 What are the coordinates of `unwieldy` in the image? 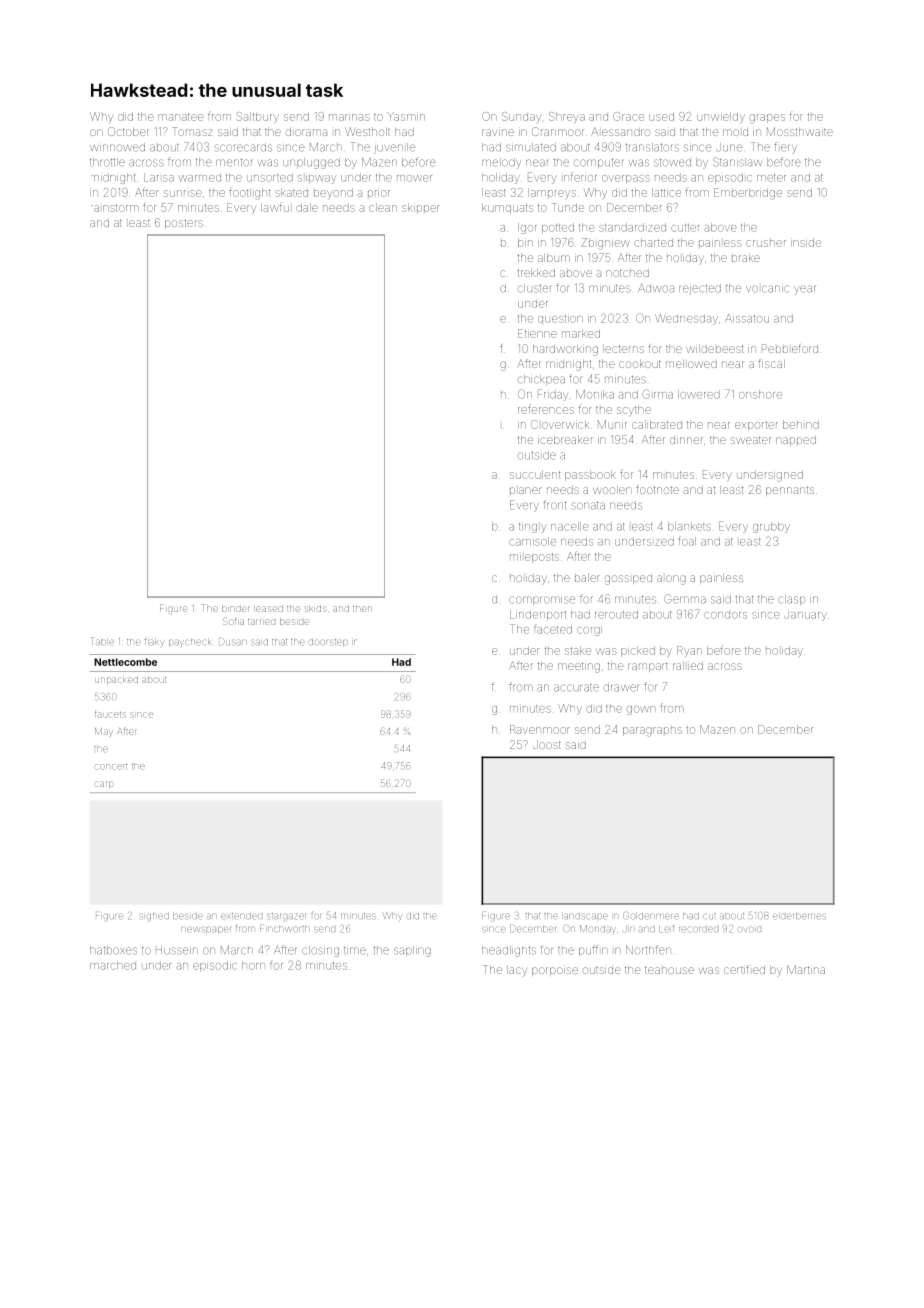 It's located at (721, 117).
